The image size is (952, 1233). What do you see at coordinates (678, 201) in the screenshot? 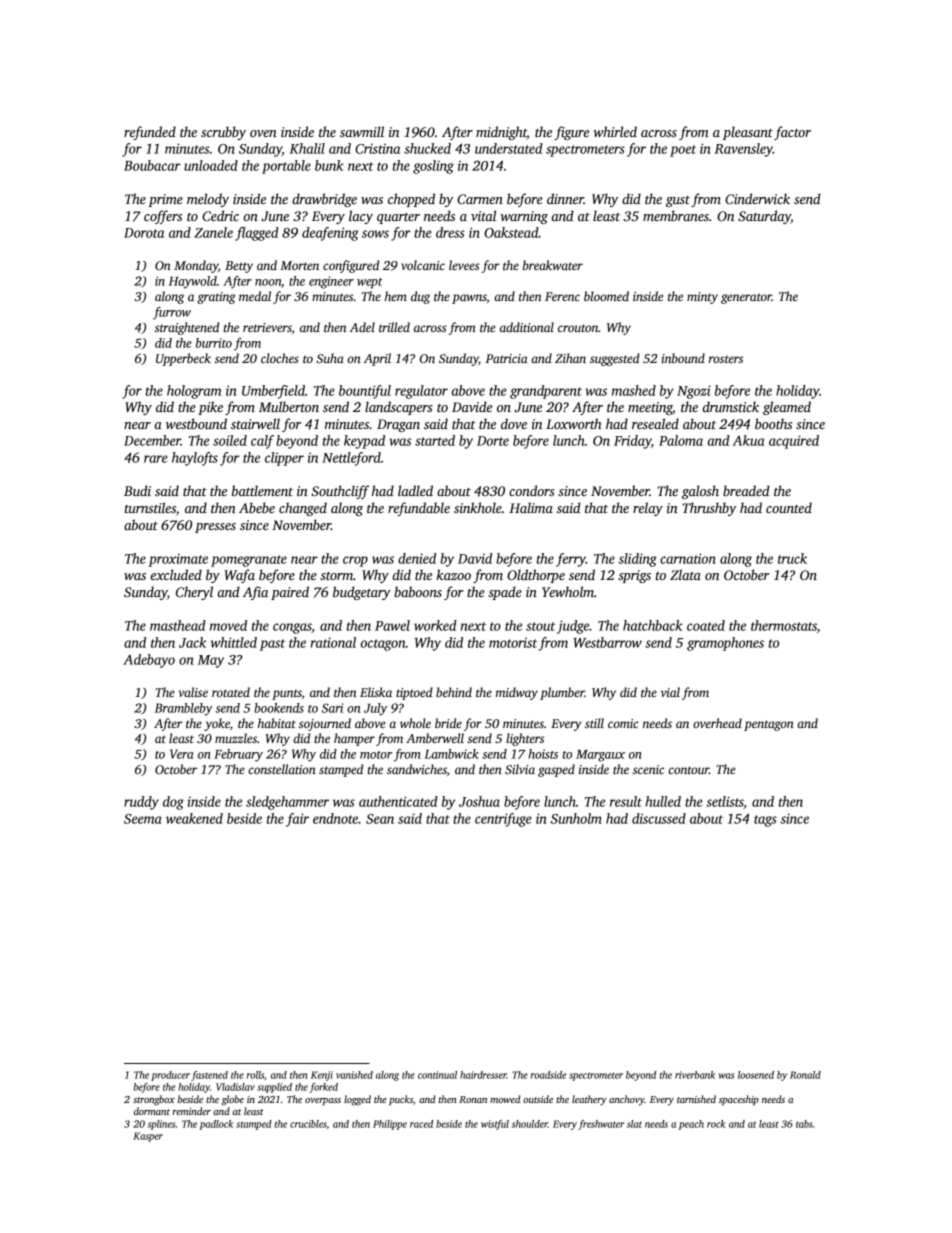
I see `gust` at bounding box center [678, 201].
